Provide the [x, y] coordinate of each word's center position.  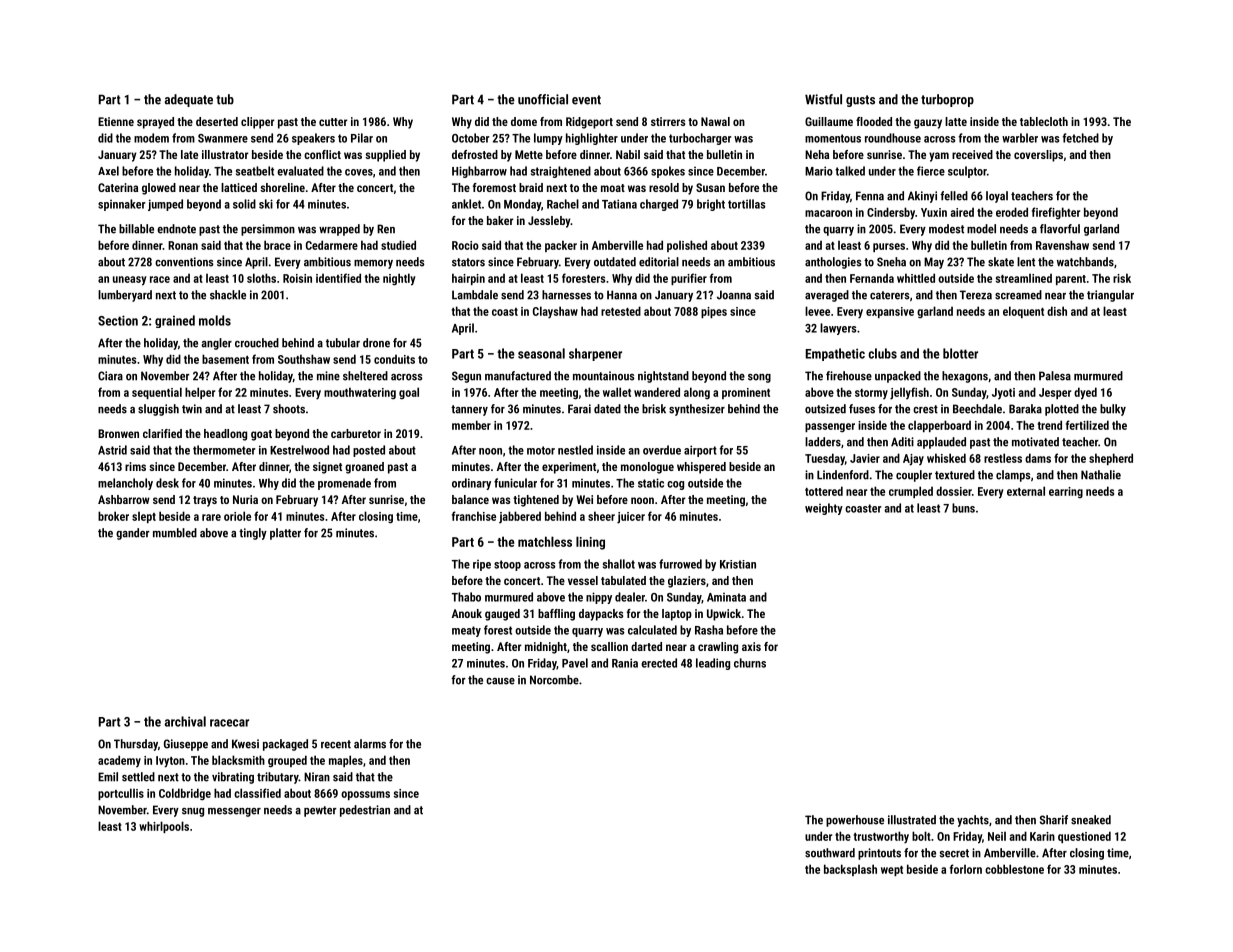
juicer [631, 518]
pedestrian [365, 811]
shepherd [1111, 459]
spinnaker [121, 205]
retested [621, 311]
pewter [320, 811]
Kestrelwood [299, 450]
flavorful [1060, 229]
